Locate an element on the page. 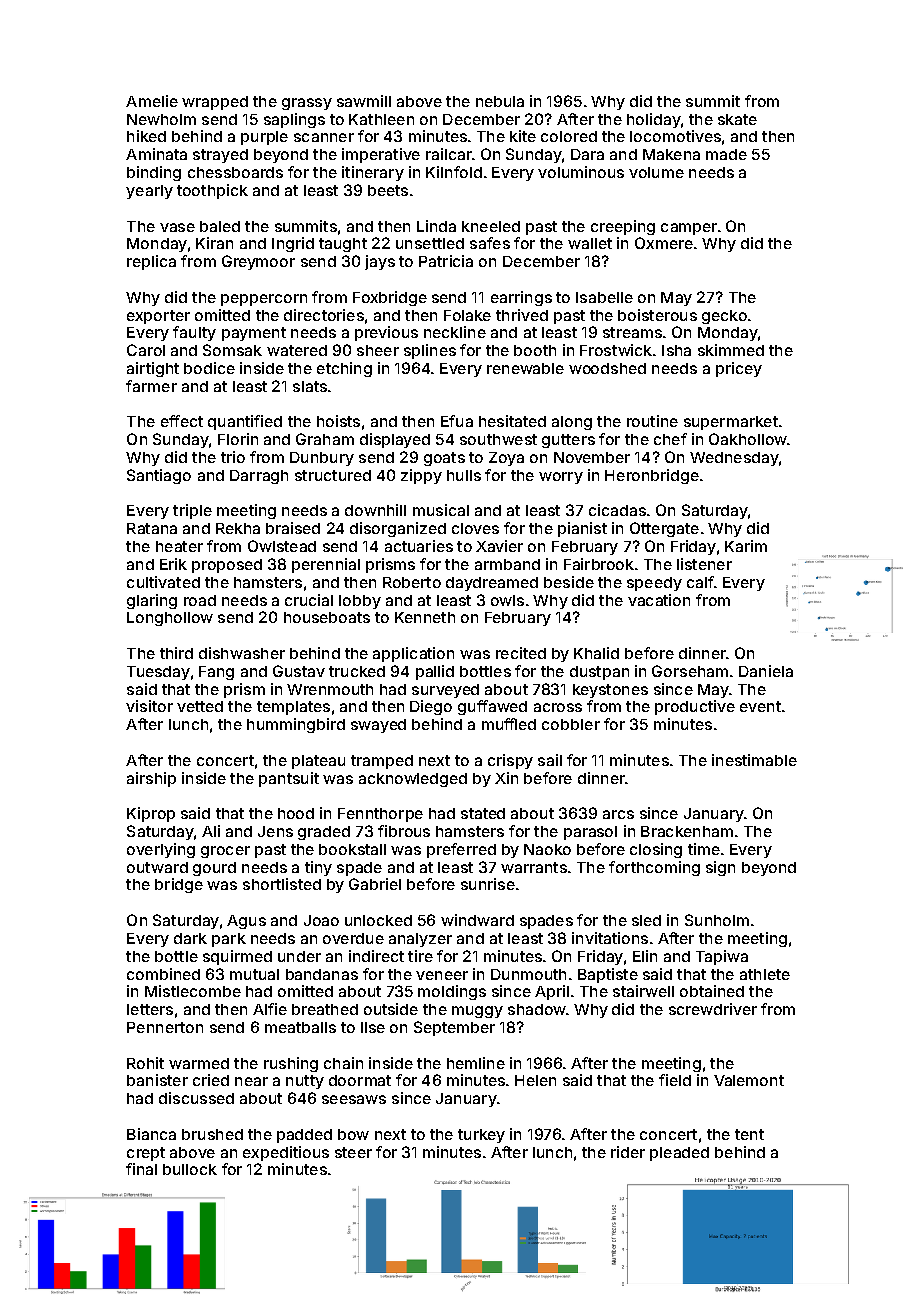  event is located at coordinates (760, 706).
